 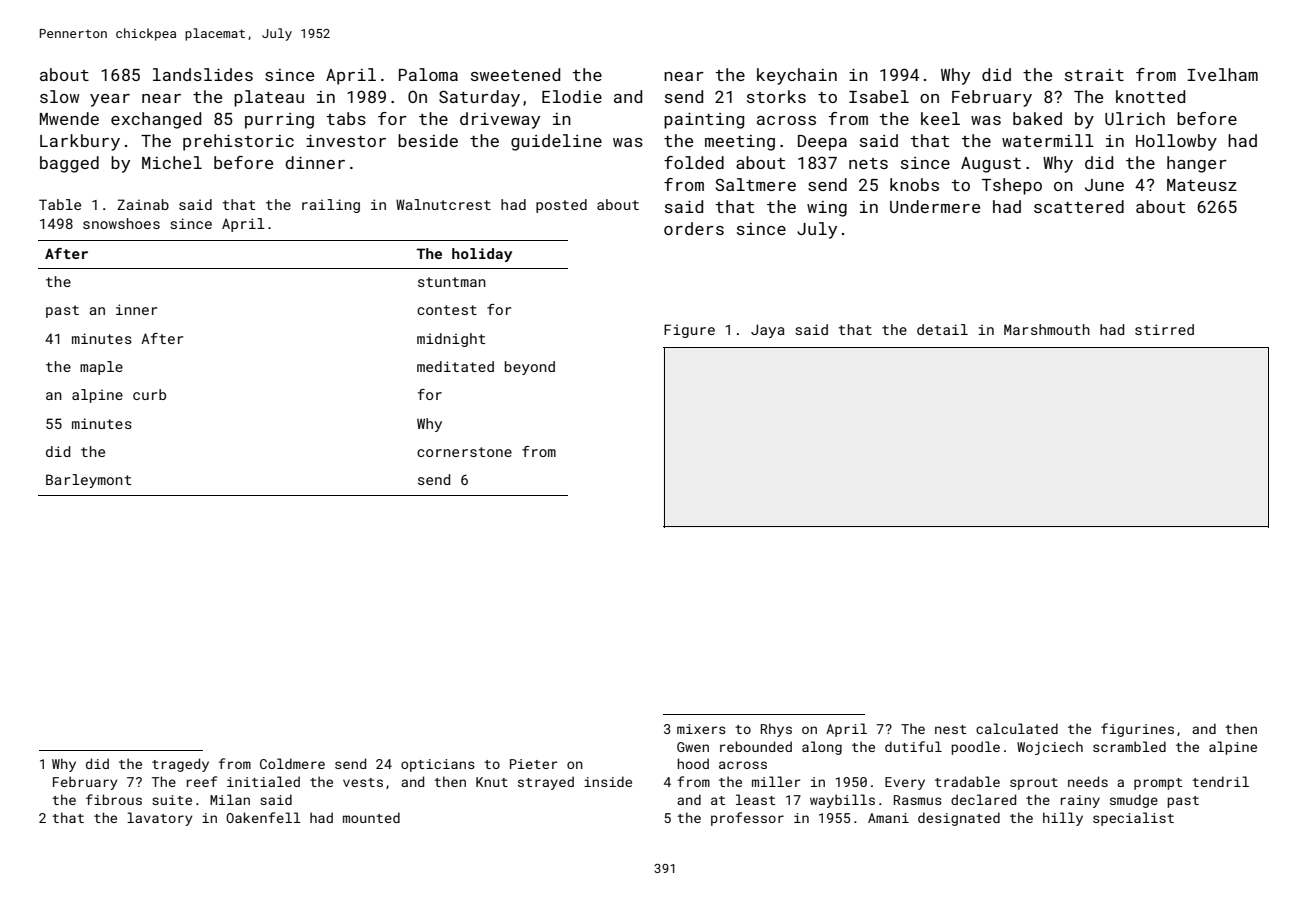 What do you see at coordinates (149, 394) in the document?
I see `curb` at bounding box center [149, 394].
